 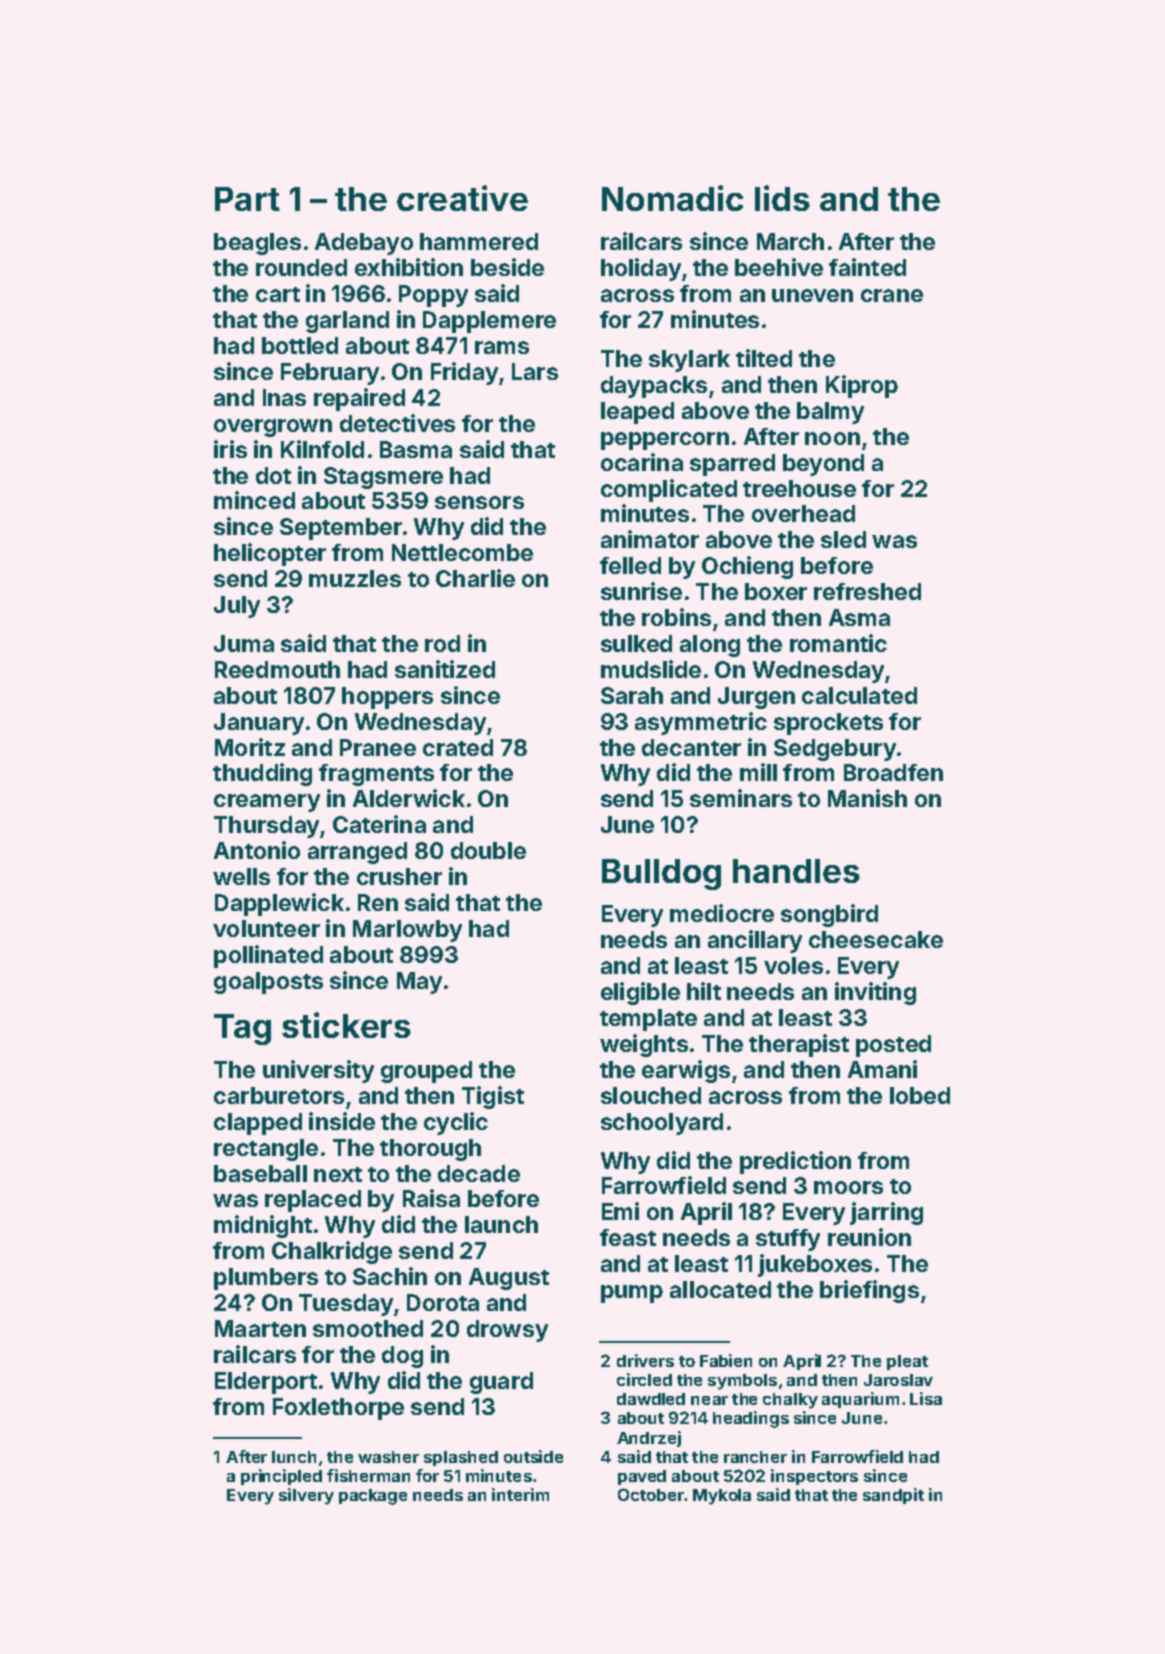 What do you see at coordinates (722, 1497) in the screenshot?
I see `Mykola` at bounding box center [722, 1497].
